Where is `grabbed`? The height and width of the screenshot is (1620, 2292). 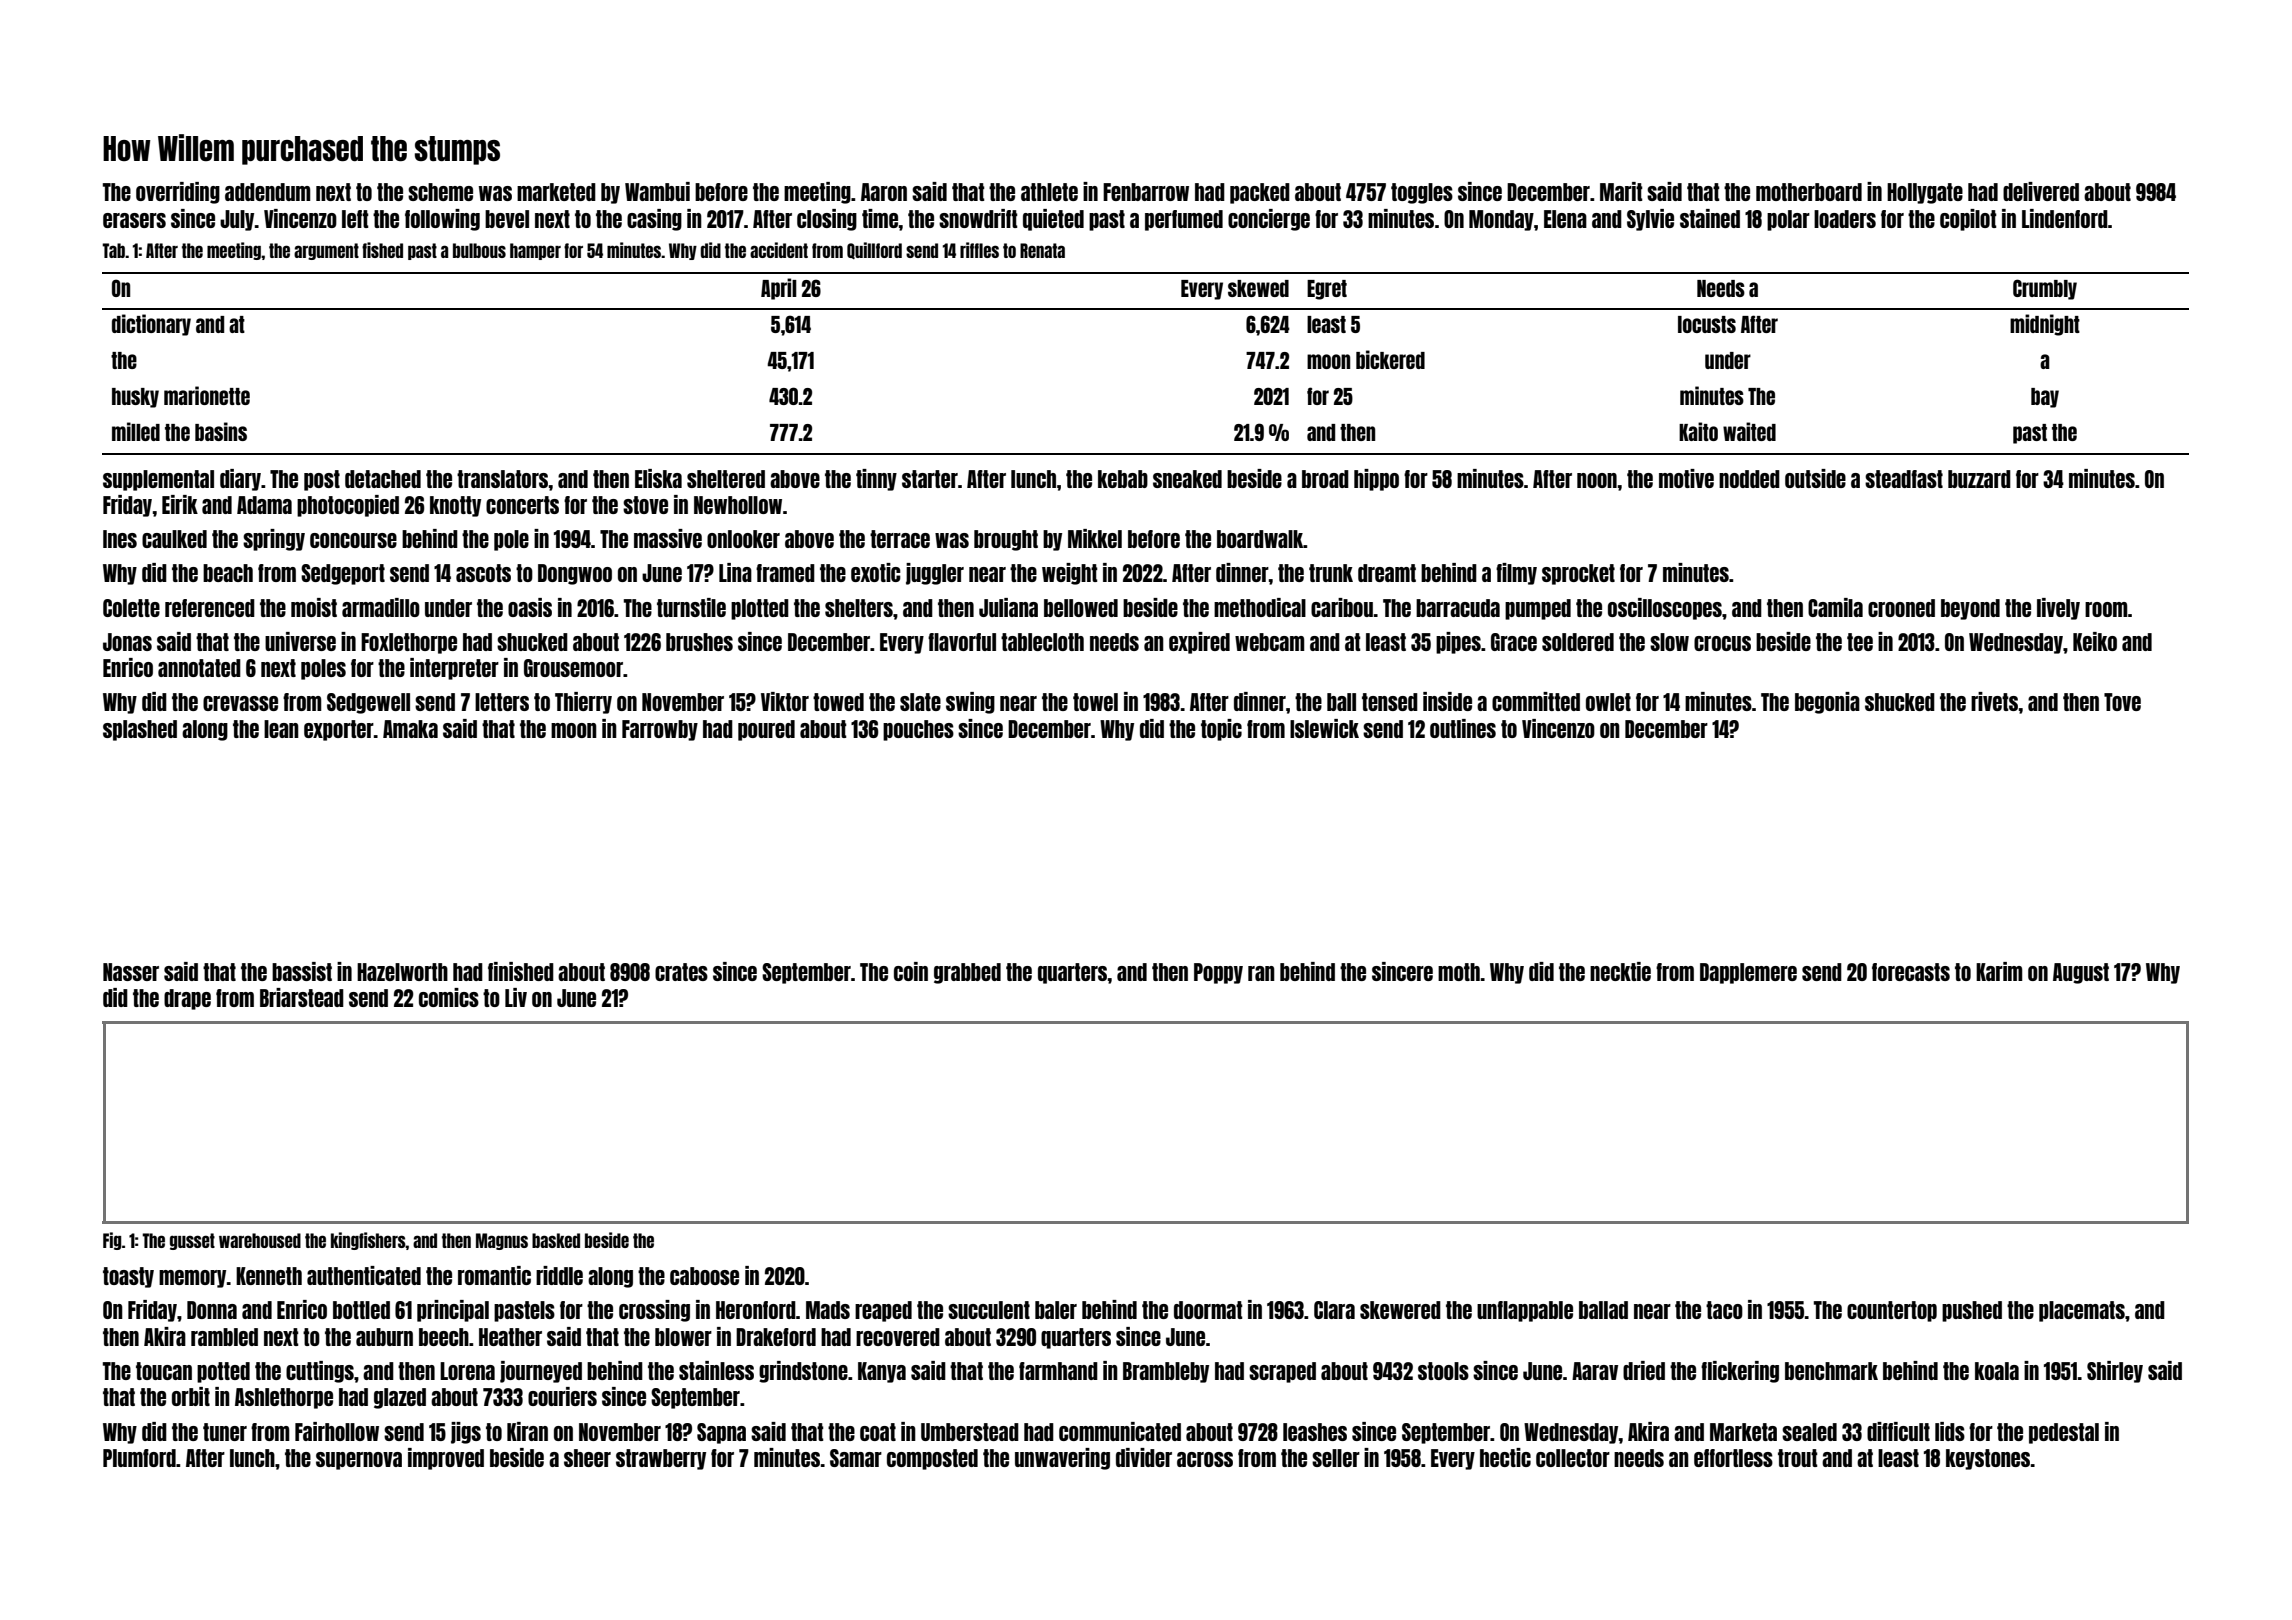 grabbed is located at coordinates (967, 973).
